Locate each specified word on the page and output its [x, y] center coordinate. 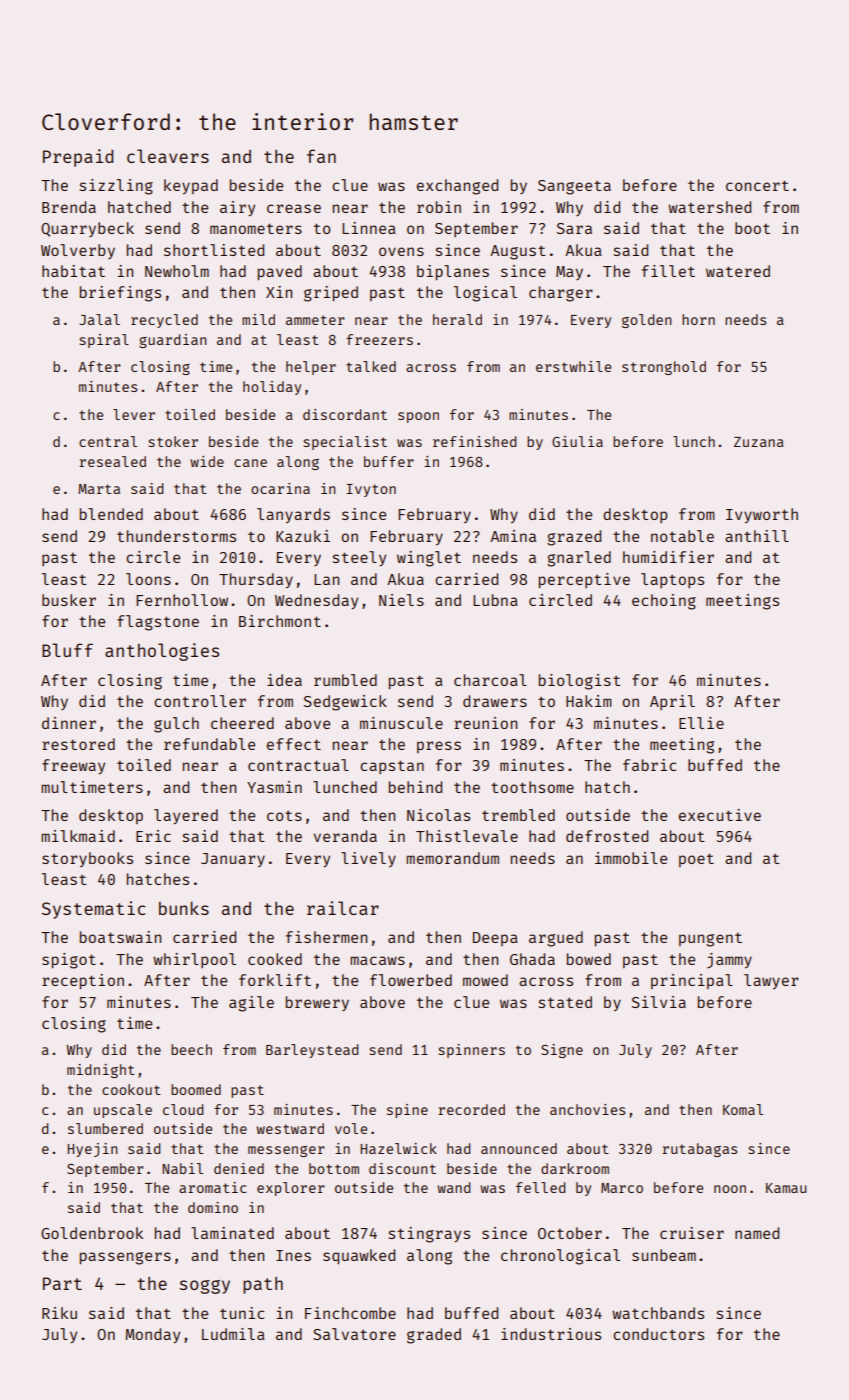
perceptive [584, 580]
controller [200, 701]
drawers [495, 701]
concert [757, 185]
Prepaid [78, 158]
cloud [183, 1109]
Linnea [369, 228]
